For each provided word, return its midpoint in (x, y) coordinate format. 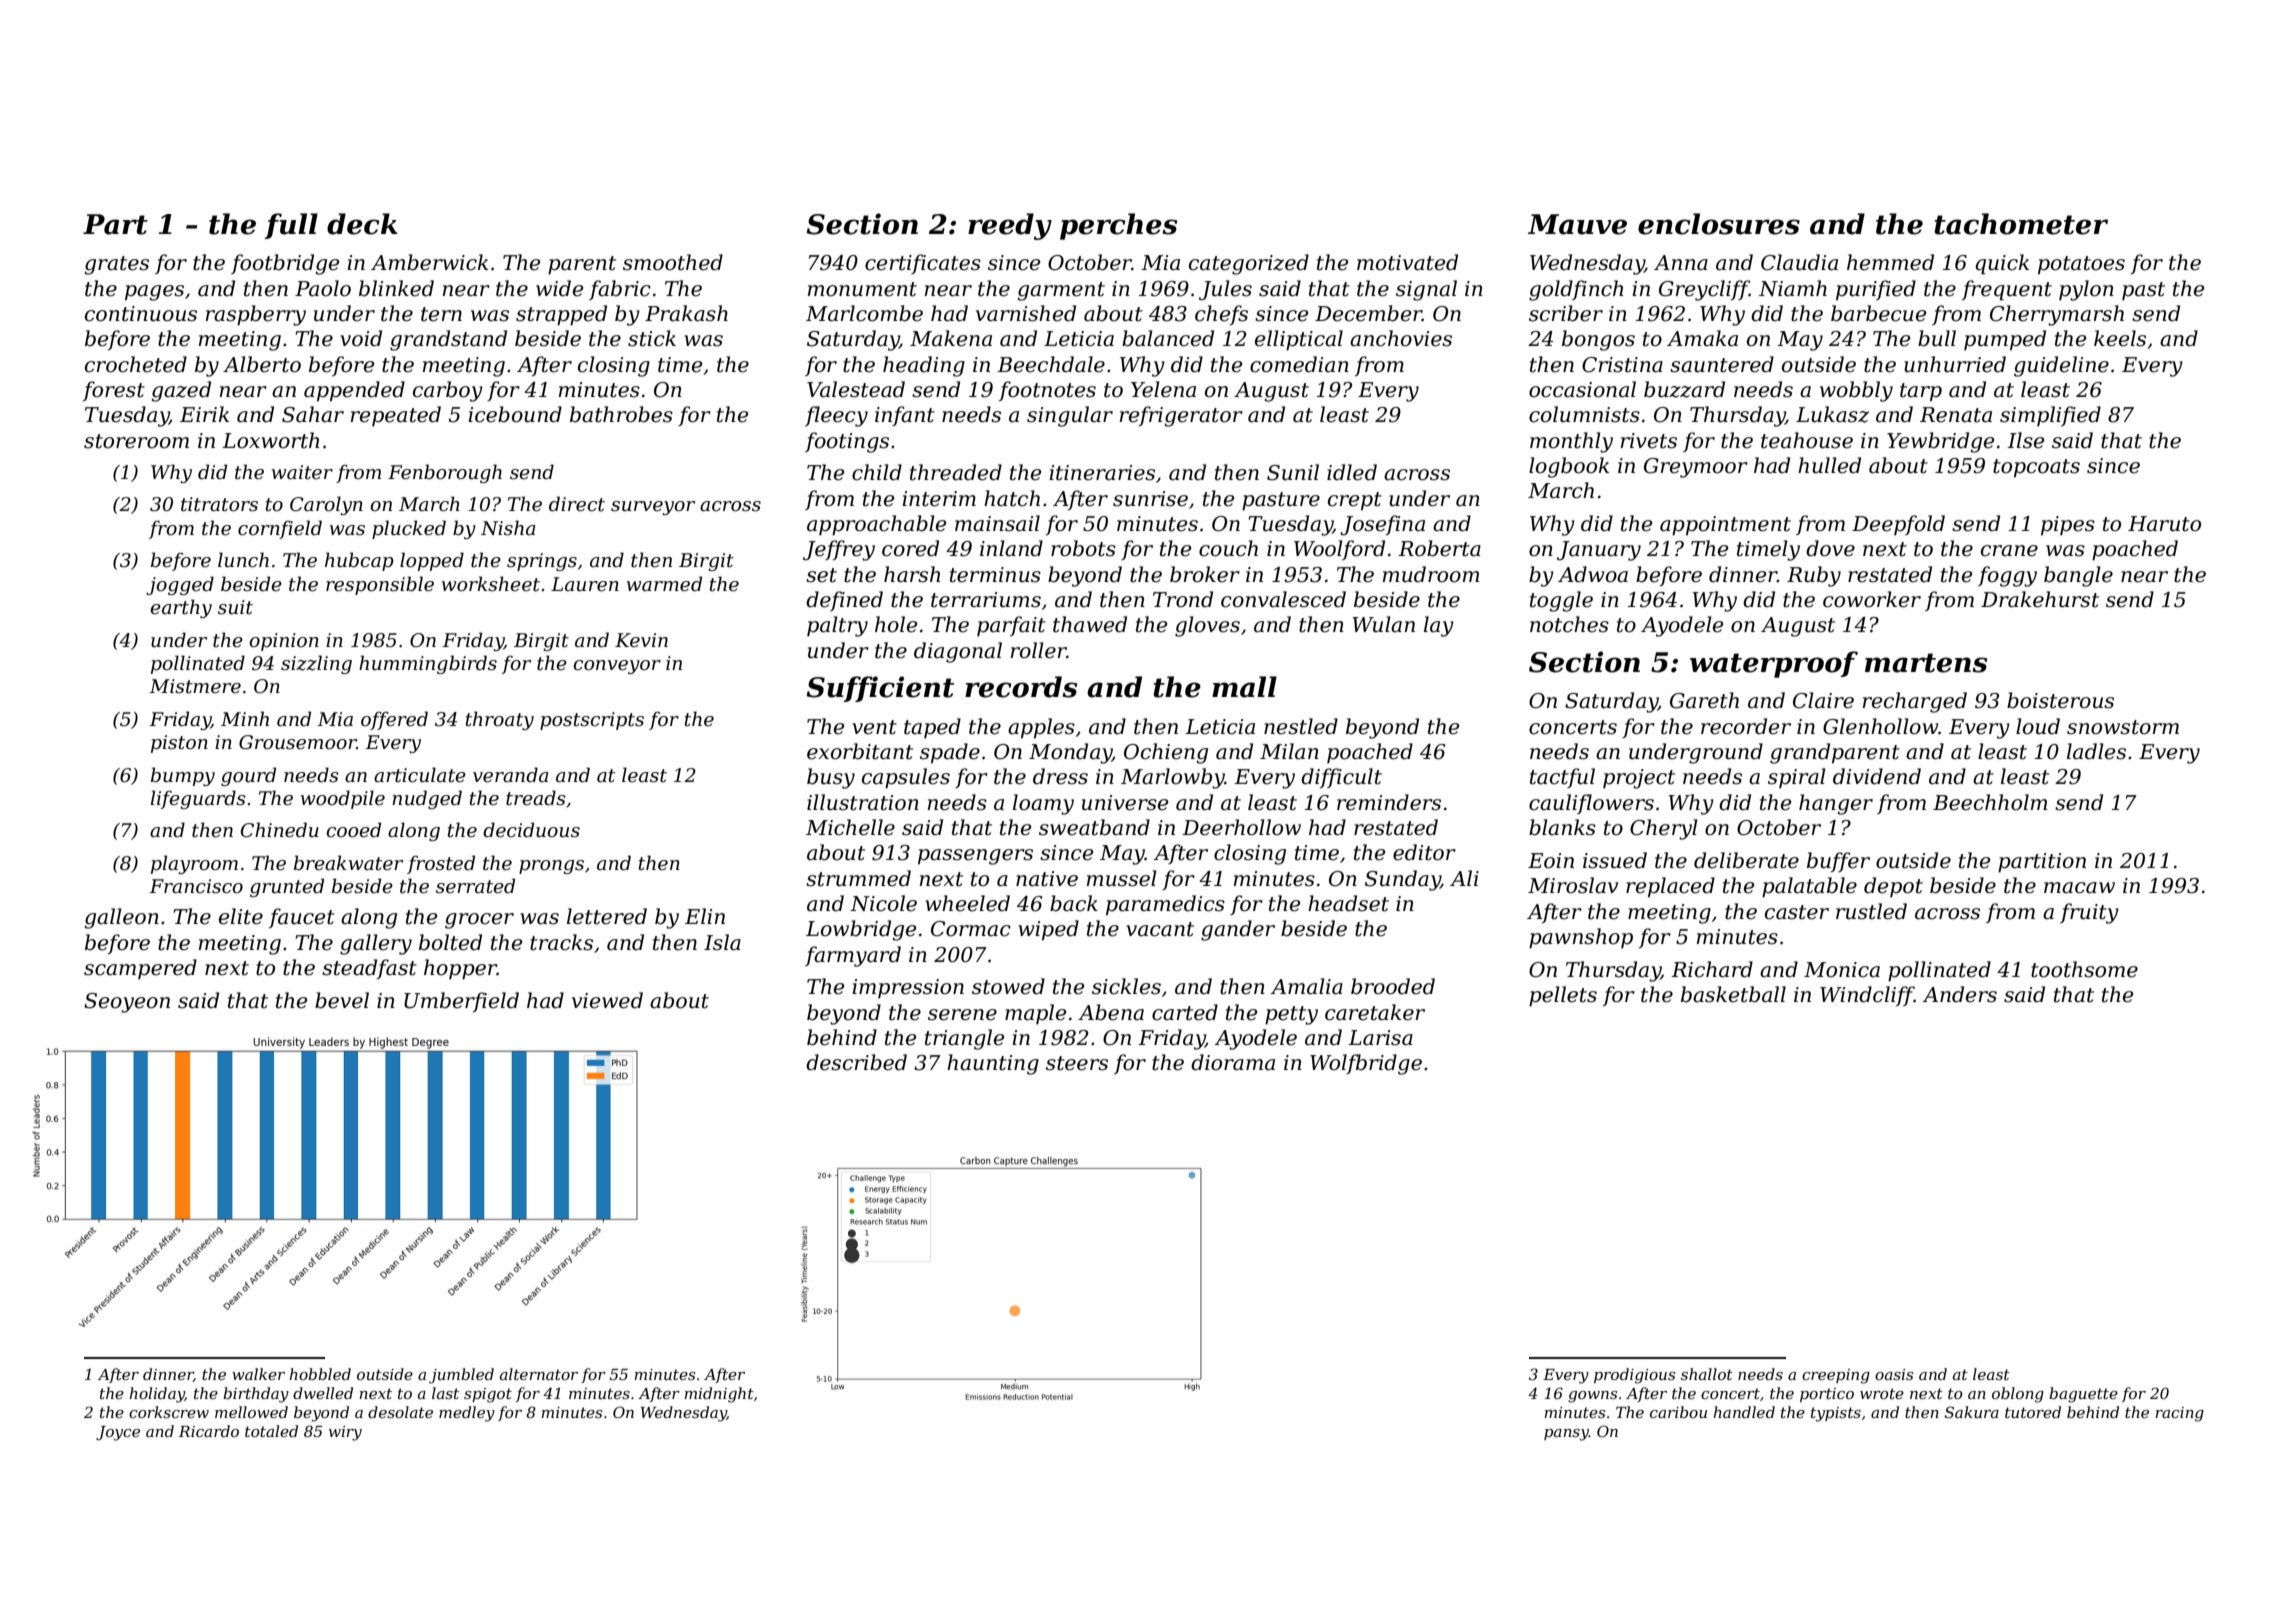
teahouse (1807, 440)
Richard (1712, 969)
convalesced (1283, 599)
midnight (719, 1395)
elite (241, 916)
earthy (181, 608)
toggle (1561, 601)
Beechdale (1051, 364)
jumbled (461, 1376)
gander (1238, 930)
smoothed (673, 262)
